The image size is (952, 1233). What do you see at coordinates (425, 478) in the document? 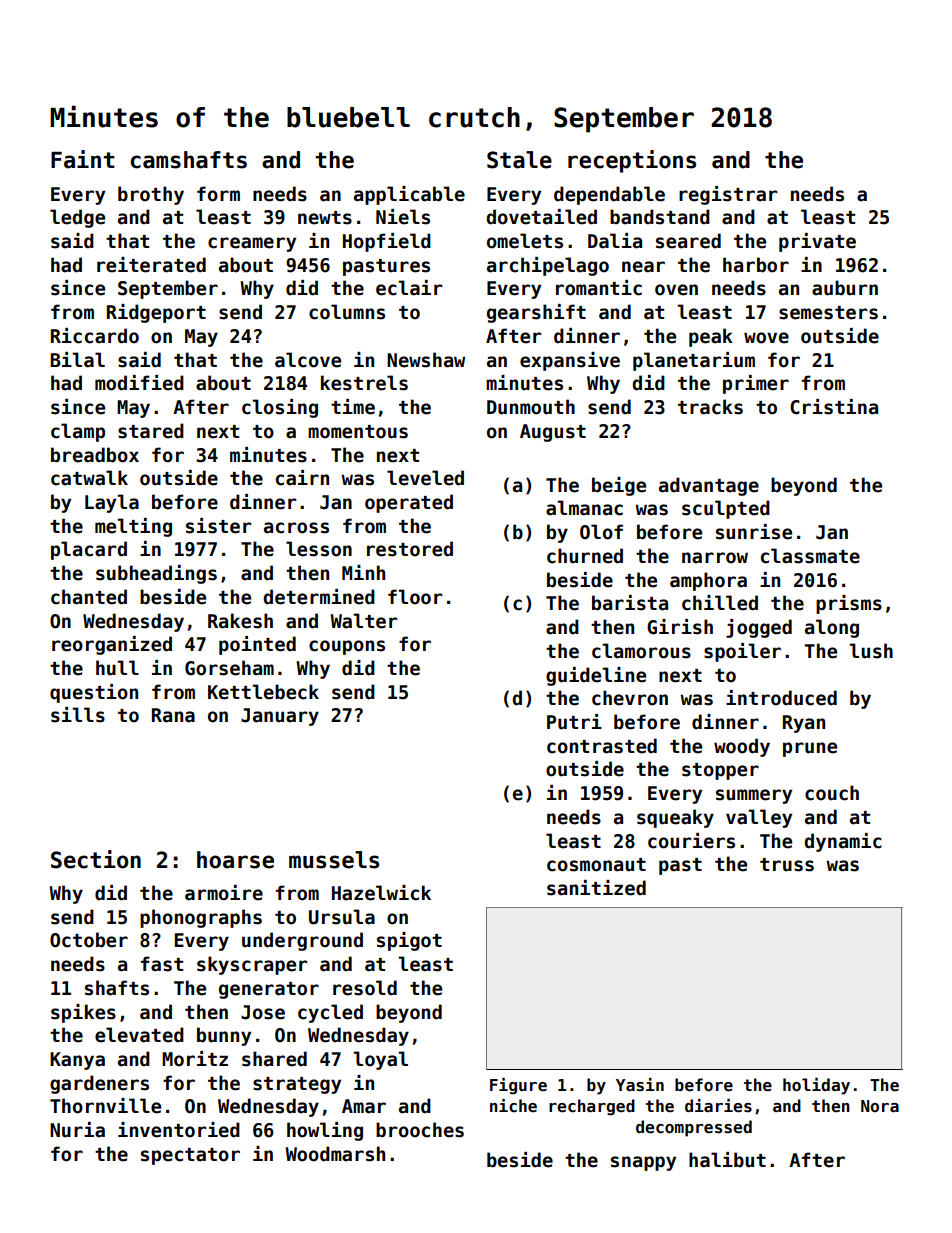
I see `leveled` at bounding box center [425, 478].
